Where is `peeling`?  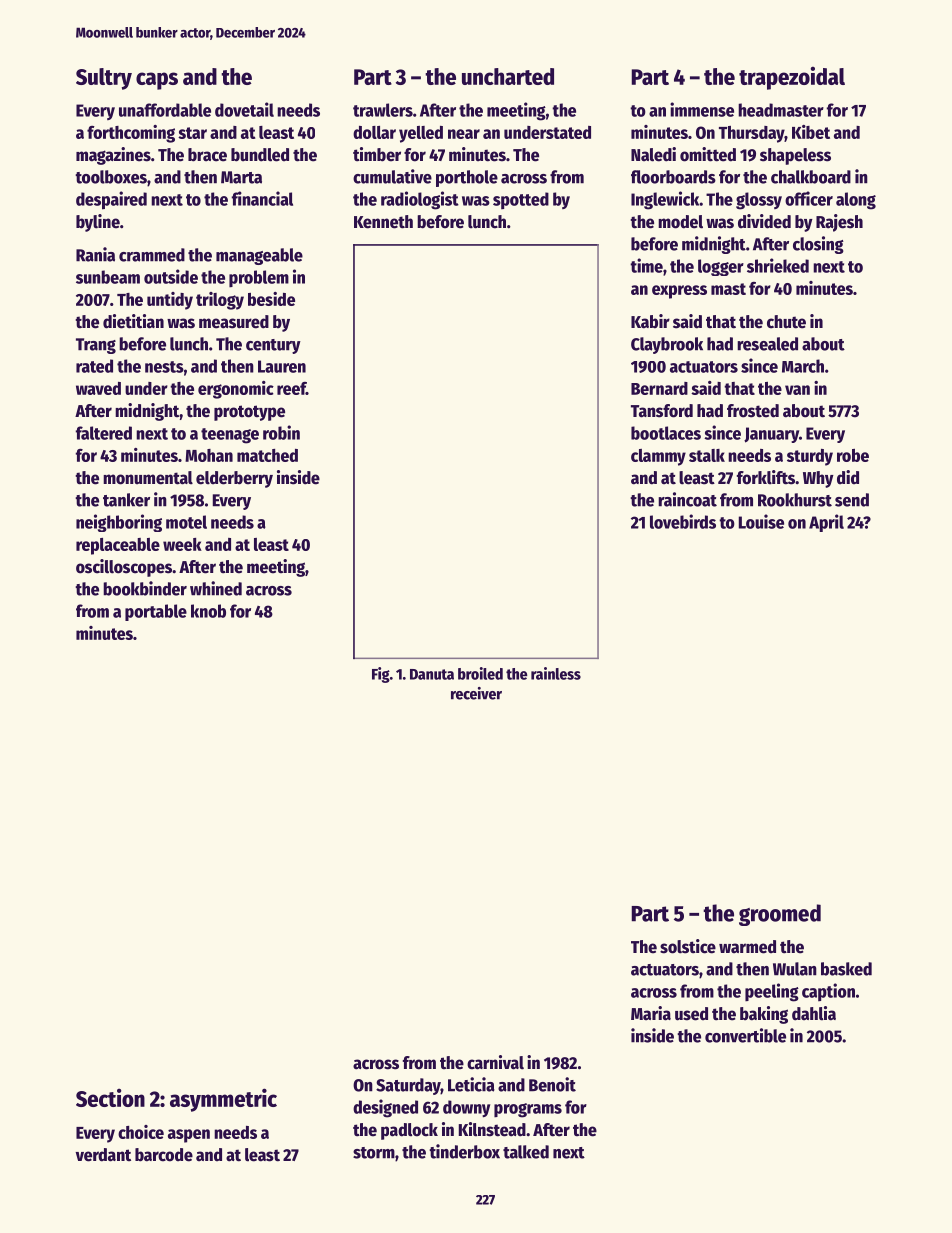 peeling is located at coordinates (772, 992).
